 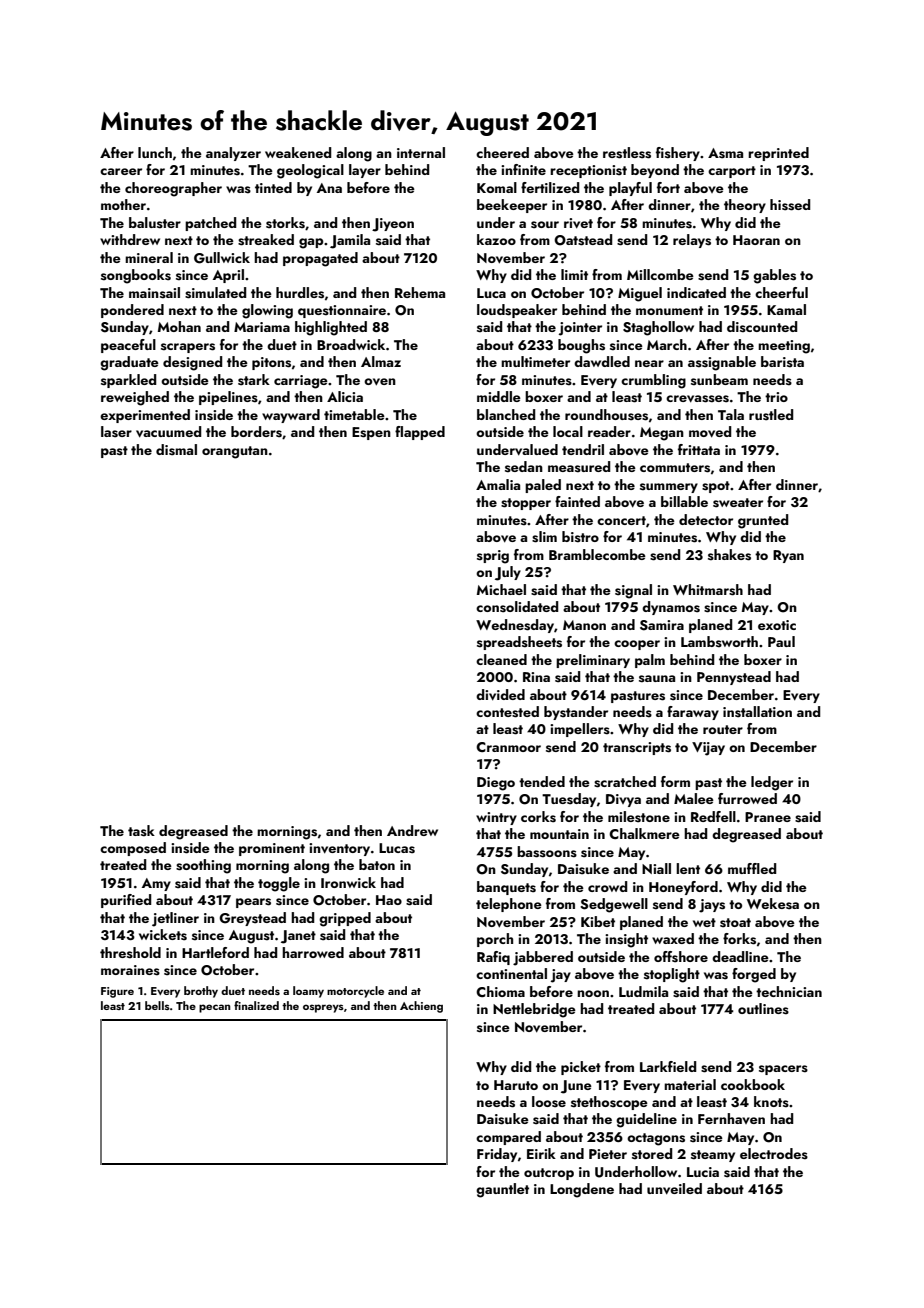 I want to click on Asma, so click(x=725, y=153).
